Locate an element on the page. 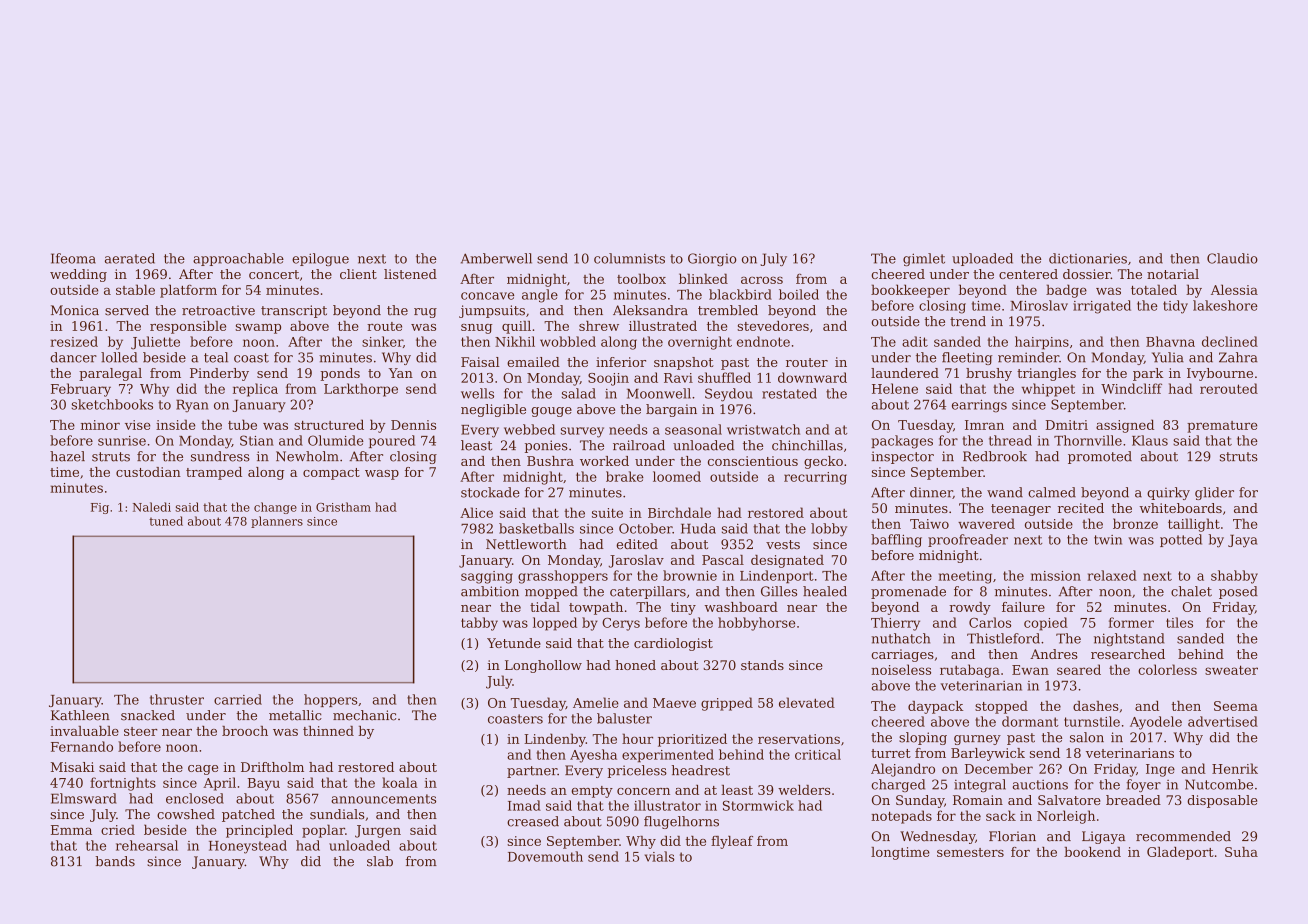 This document has height=924, width=1308. planners is located at coordinates (277, 522).
